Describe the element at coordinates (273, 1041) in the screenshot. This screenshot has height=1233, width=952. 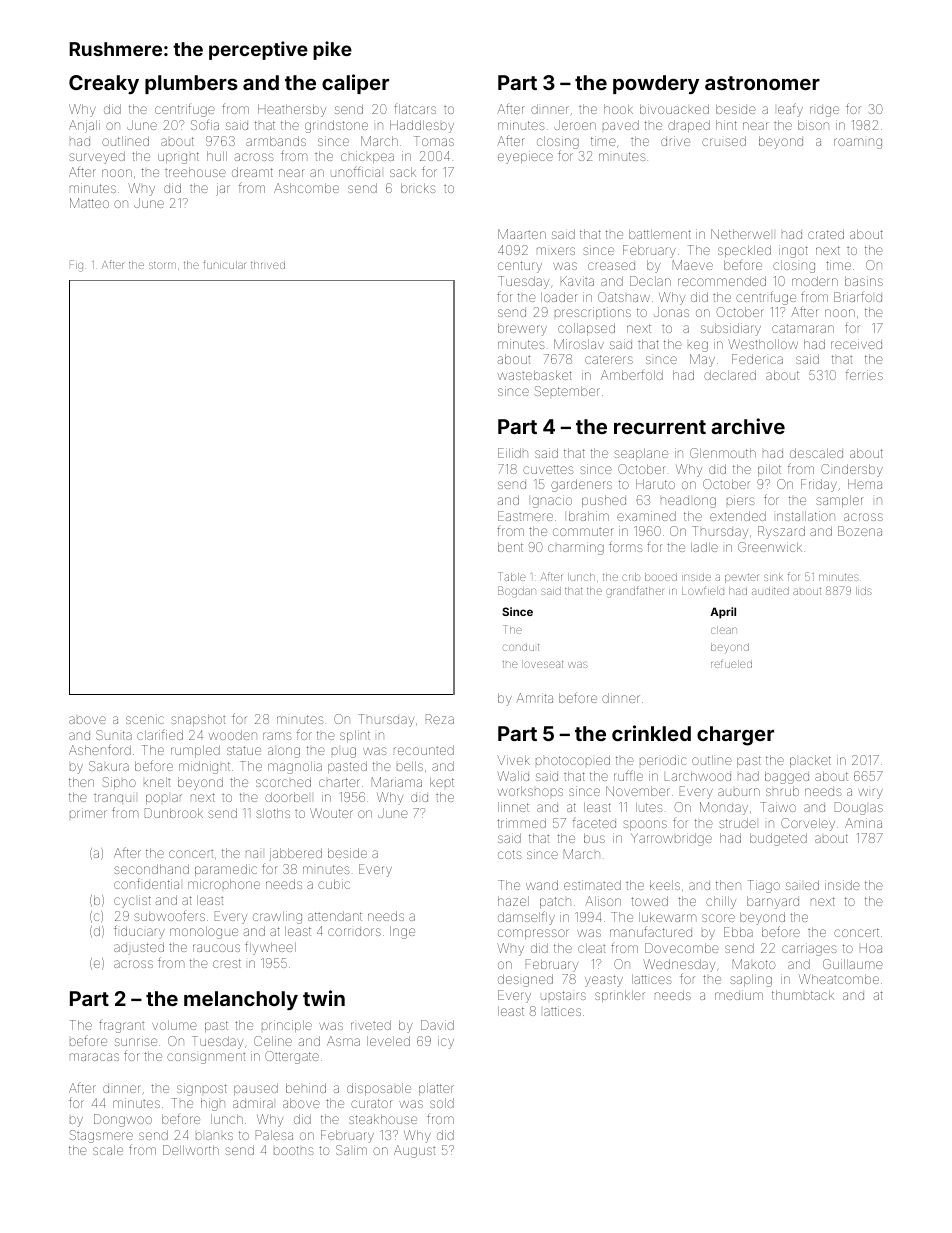
I see `Celine` at that location.
